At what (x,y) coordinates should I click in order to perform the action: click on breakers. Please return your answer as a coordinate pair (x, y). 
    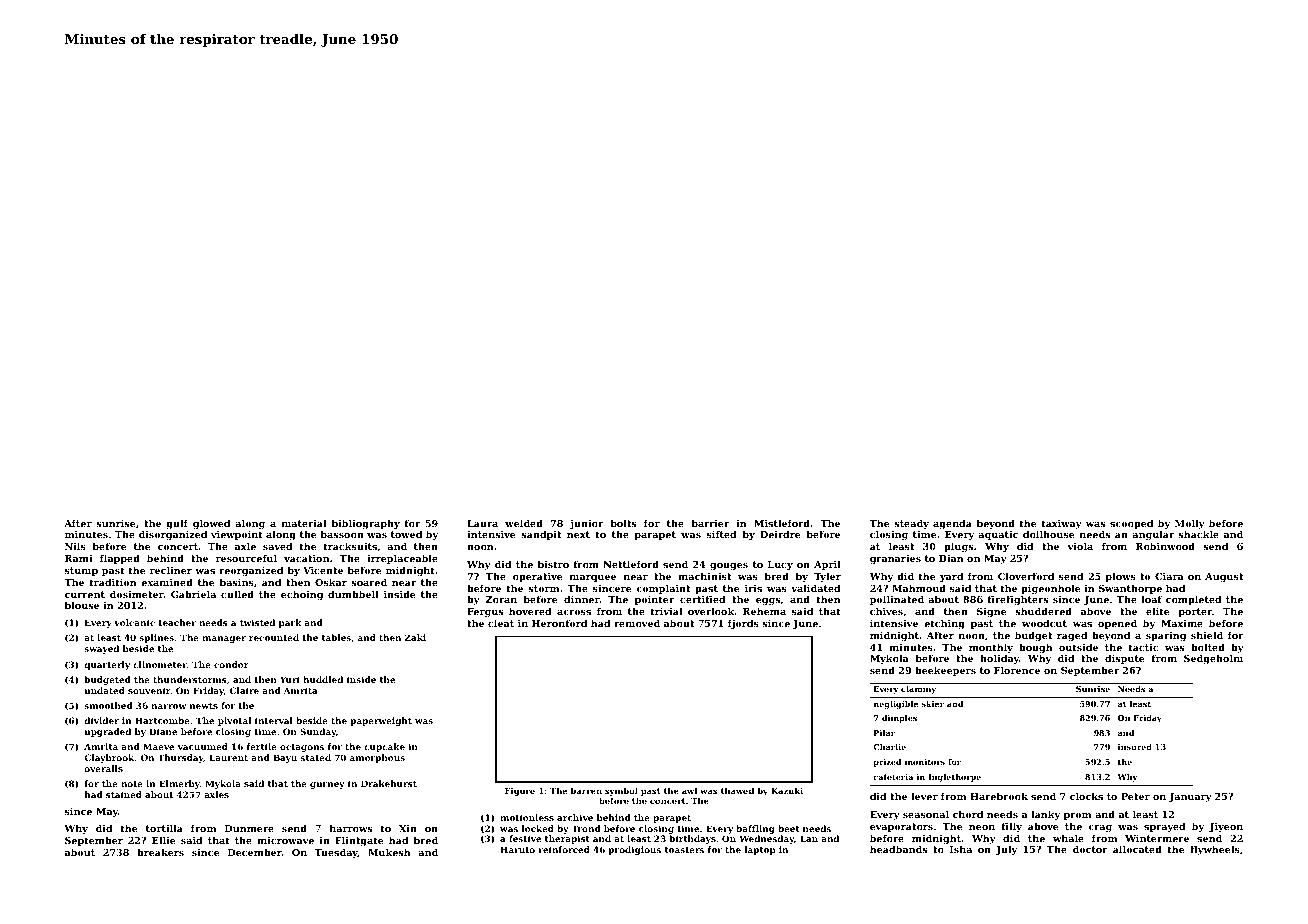
    Looking at the image, I should click on (160, 852).
